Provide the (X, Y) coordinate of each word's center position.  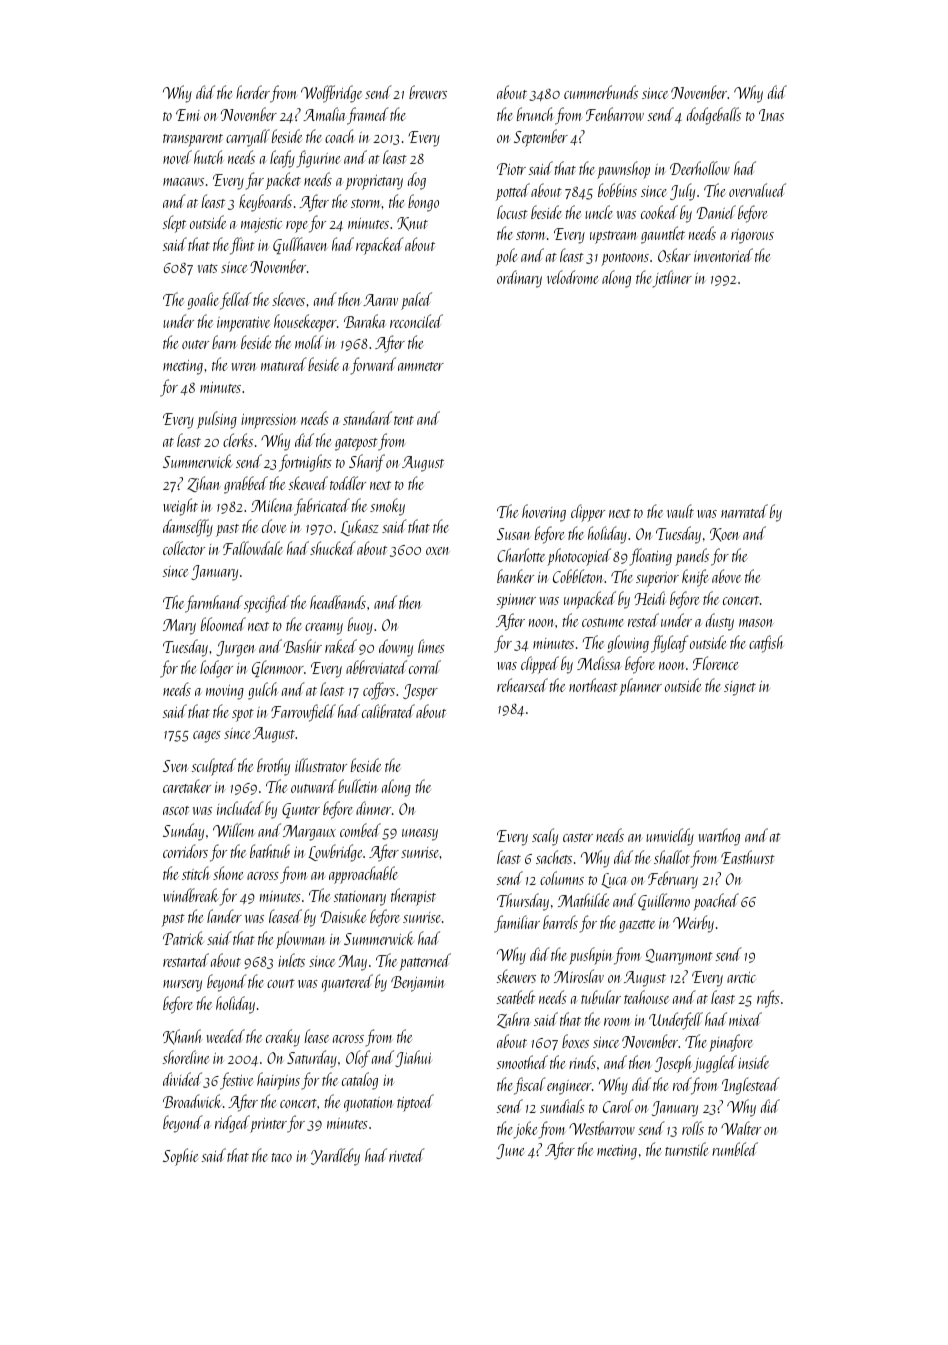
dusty (720, 622)
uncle (599, 212)
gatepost (356, 444)
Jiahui (413, 1058)
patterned (425, 962)
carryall (248, 138)
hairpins (278, 1081)
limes (431, 646)
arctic (741, 977)
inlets (291, 960)
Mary (179, 627)
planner (640, 687)
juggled (715, 1064)
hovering (544, 513)
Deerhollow (700, 168)
